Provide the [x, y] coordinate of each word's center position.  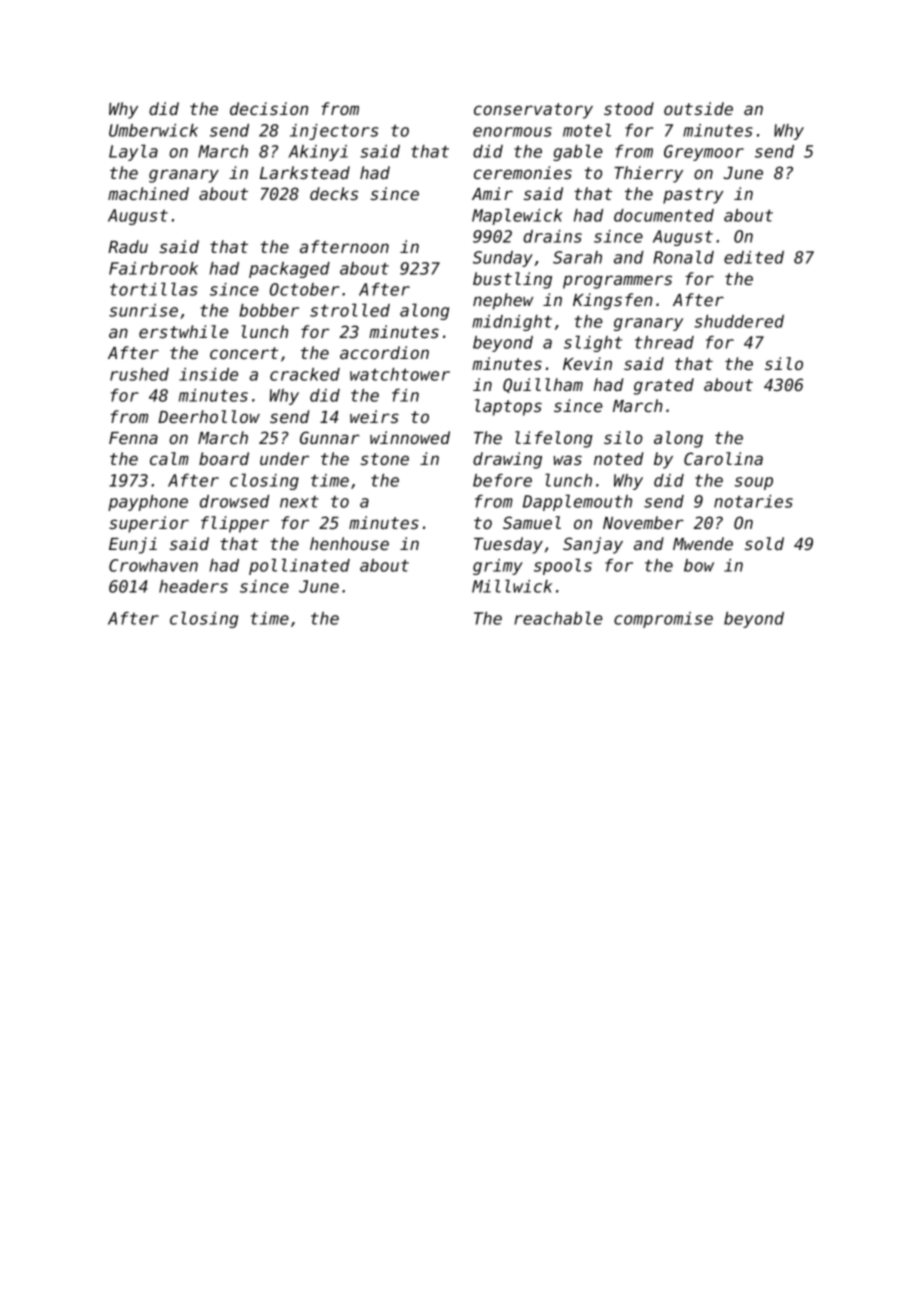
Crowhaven [153, 565]
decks [334, 193]
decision [269, 108]
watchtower [400, 374]
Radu [128, 246]
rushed [139, 374]
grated [664, 386]
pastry [693, 196]
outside [698, 108]
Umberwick [153, 130]
